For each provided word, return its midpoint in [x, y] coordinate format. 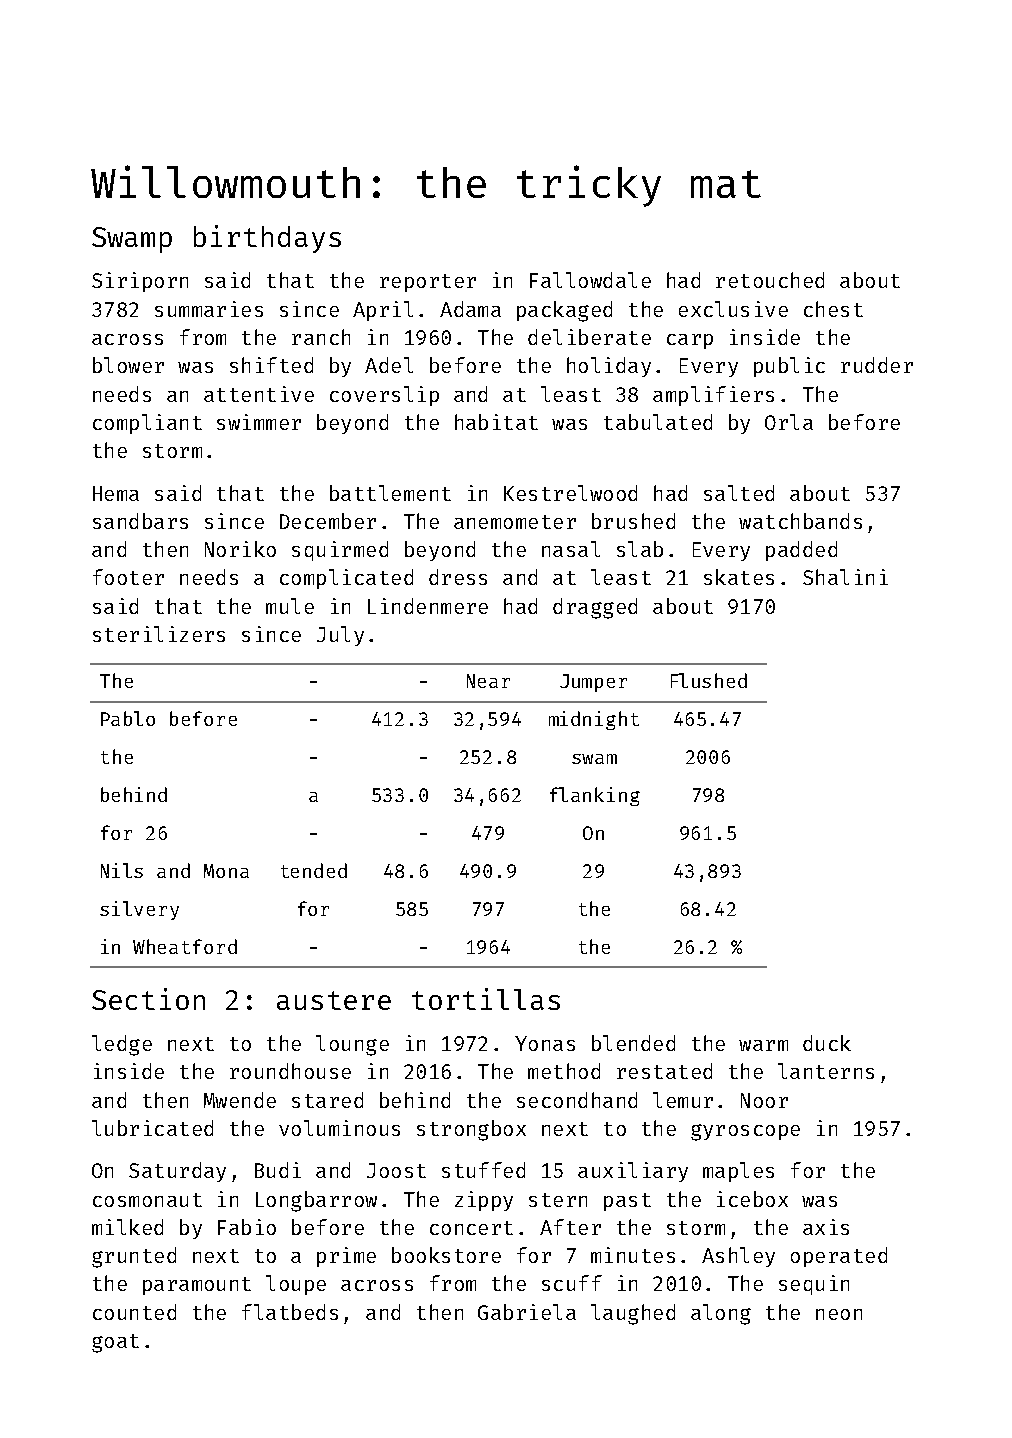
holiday [609, 367]
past [627, 1202]
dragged [595, 608]
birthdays [267, 239]
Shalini [845, 577]
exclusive [733, 309]
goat [115, 1343]
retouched [770, 280]
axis [826, 1227]
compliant [147, 424]
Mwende [240, 1100]
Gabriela [527, 1312]
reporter [428, 283]
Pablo [128, 718]
